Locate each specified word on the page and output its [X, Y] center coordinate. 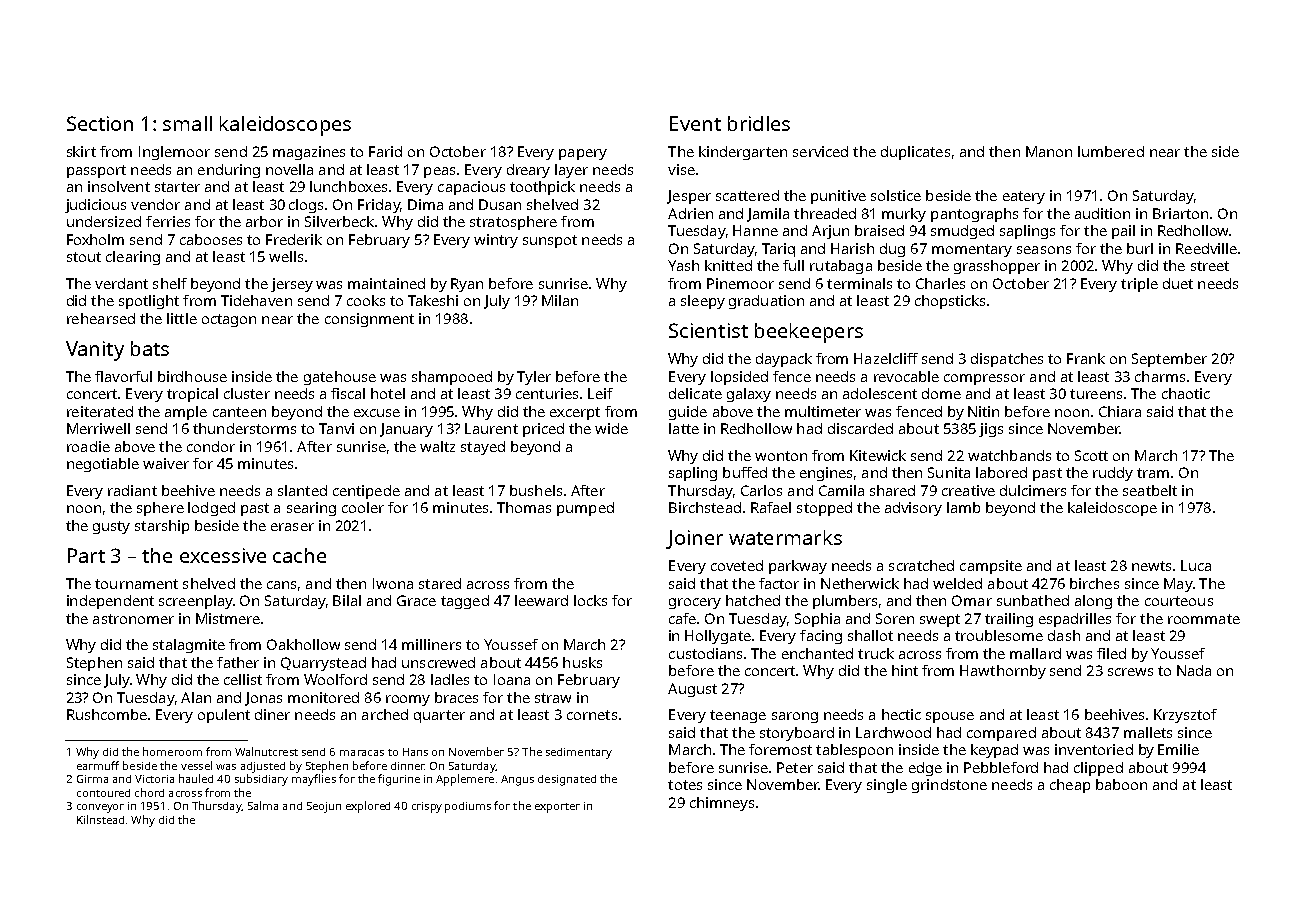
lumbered [1111, 151]
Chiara [1120, 411]
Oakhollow [303, 644]
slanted [302, 490]
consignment [369, 320]
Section [100, 123]
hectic [901, 714]
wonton [781, 456]
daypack [784, 360]
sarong [795, 717]
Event [695, 123]
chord [149, 792]
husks [582, 662]
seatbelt [1150, 490]
